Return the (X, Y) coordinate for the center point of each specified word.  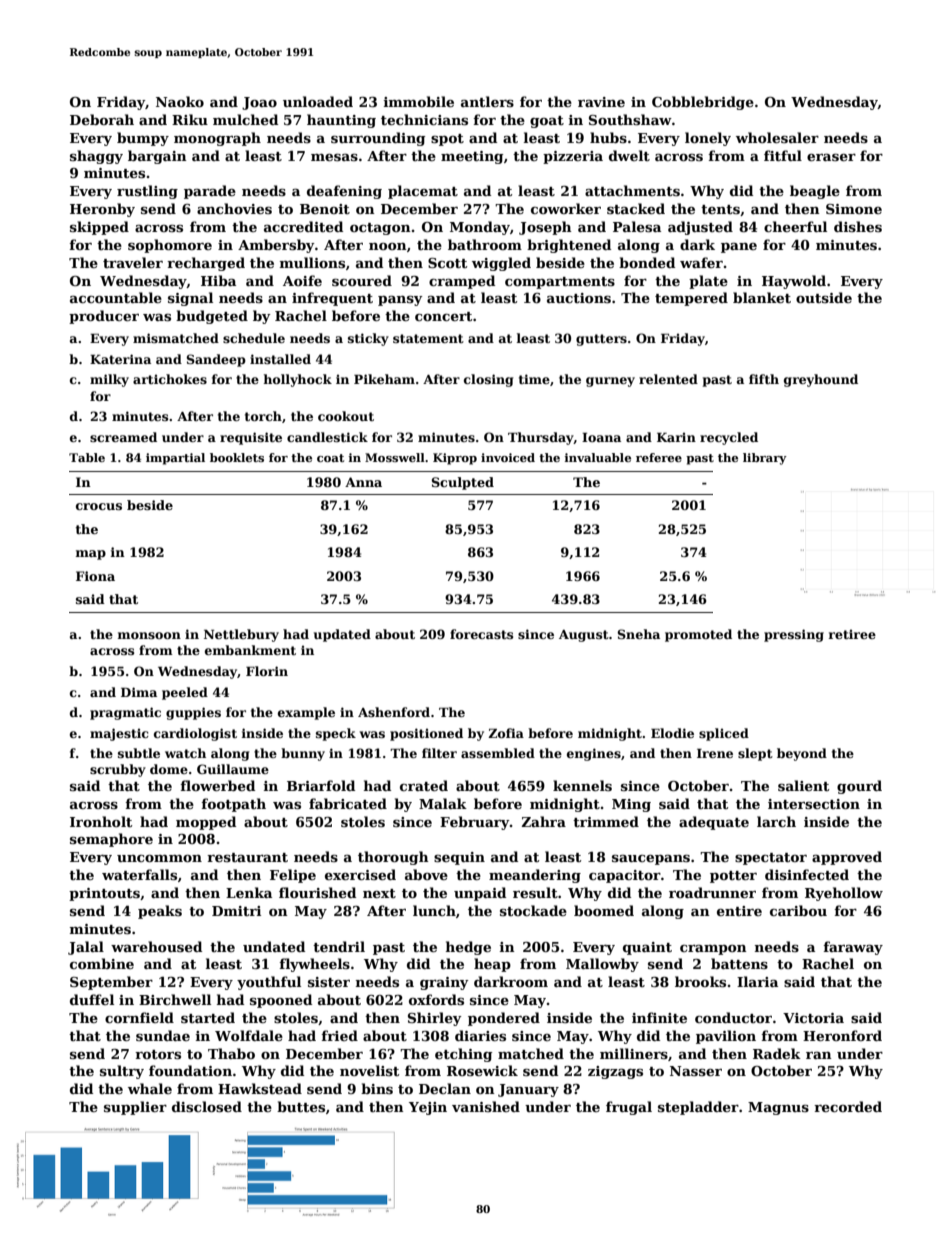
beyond (802, 754)
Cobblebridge (703, 103)
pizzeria (573, 157)
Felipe (293, 876)
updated (342, 635)
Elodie (672, 733)
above (426, 874)
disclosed (207, 1106)
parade (210, 192)
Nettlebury (241, 635)
